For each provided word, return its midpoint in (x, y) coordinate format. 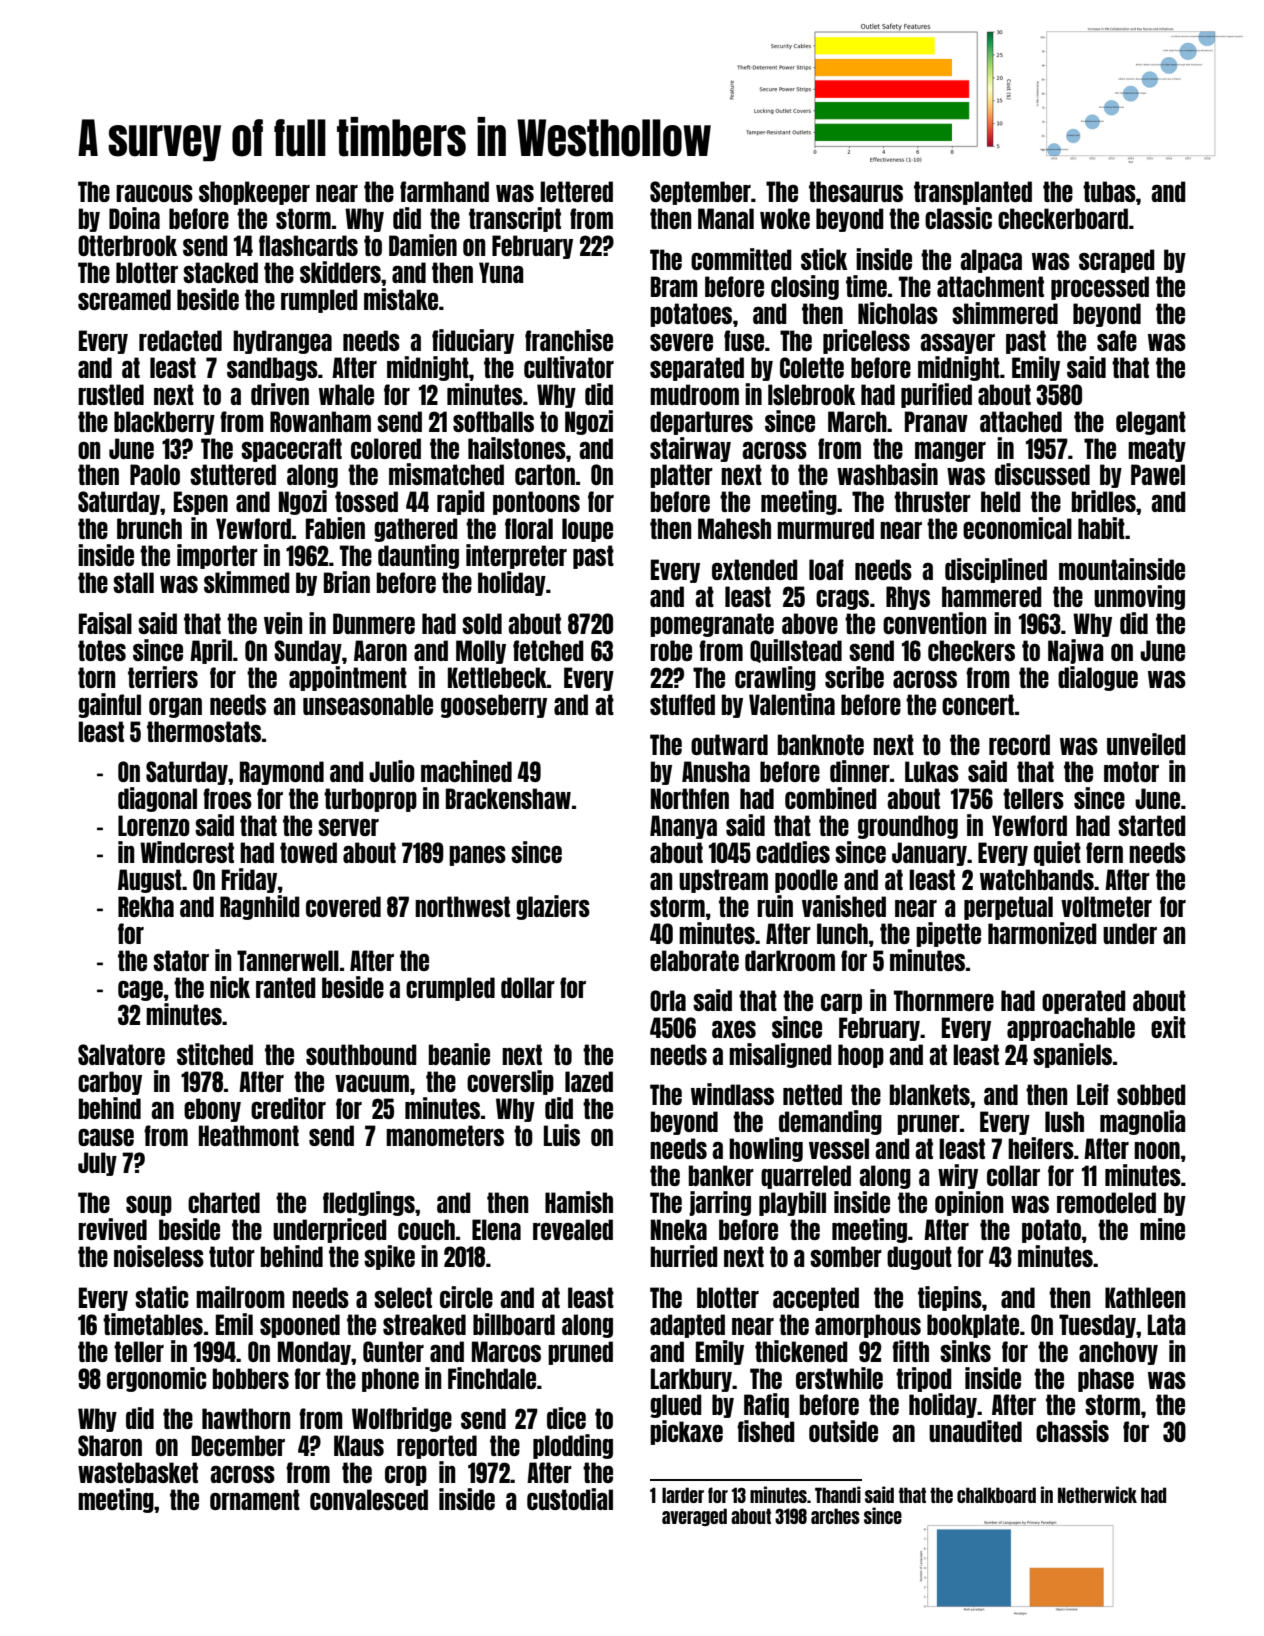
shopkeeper (254, 193)
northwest (462, 906)
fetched (548, 650)
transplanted (973, 193)
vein (283, 623)
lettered (576, 191)
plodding (573, 1446)
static (161, 1297)
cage (140, 990)
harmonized (1042, 933)
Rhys (908, 598)
